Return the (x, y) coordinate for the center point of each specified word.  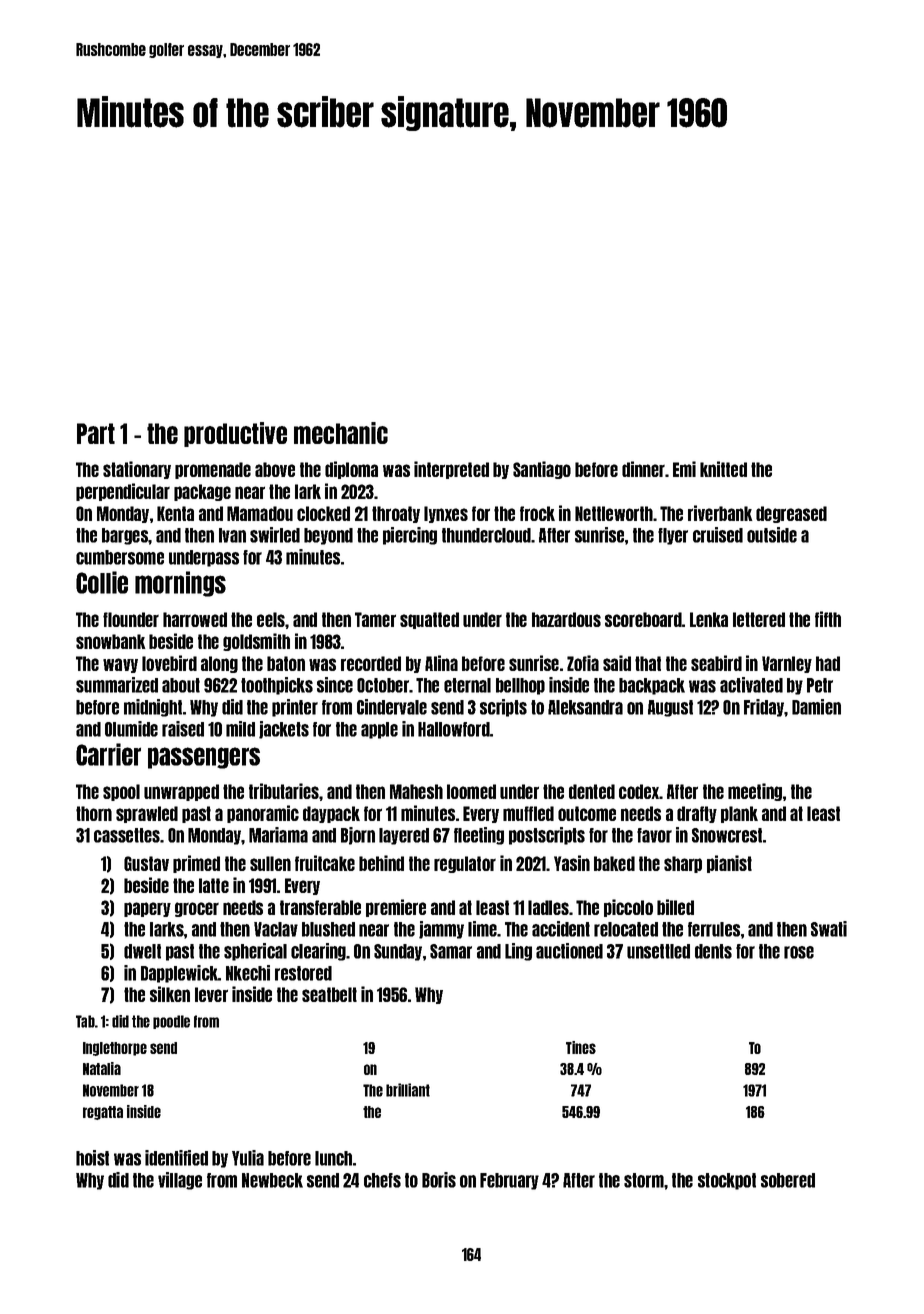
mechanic (341, 433)
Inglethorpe (115, 1049)
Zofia (583, 663)
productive (235, 434)
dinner (643, 469)
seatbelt (329, 994)
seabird (716, 663)
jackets (284, 730)
